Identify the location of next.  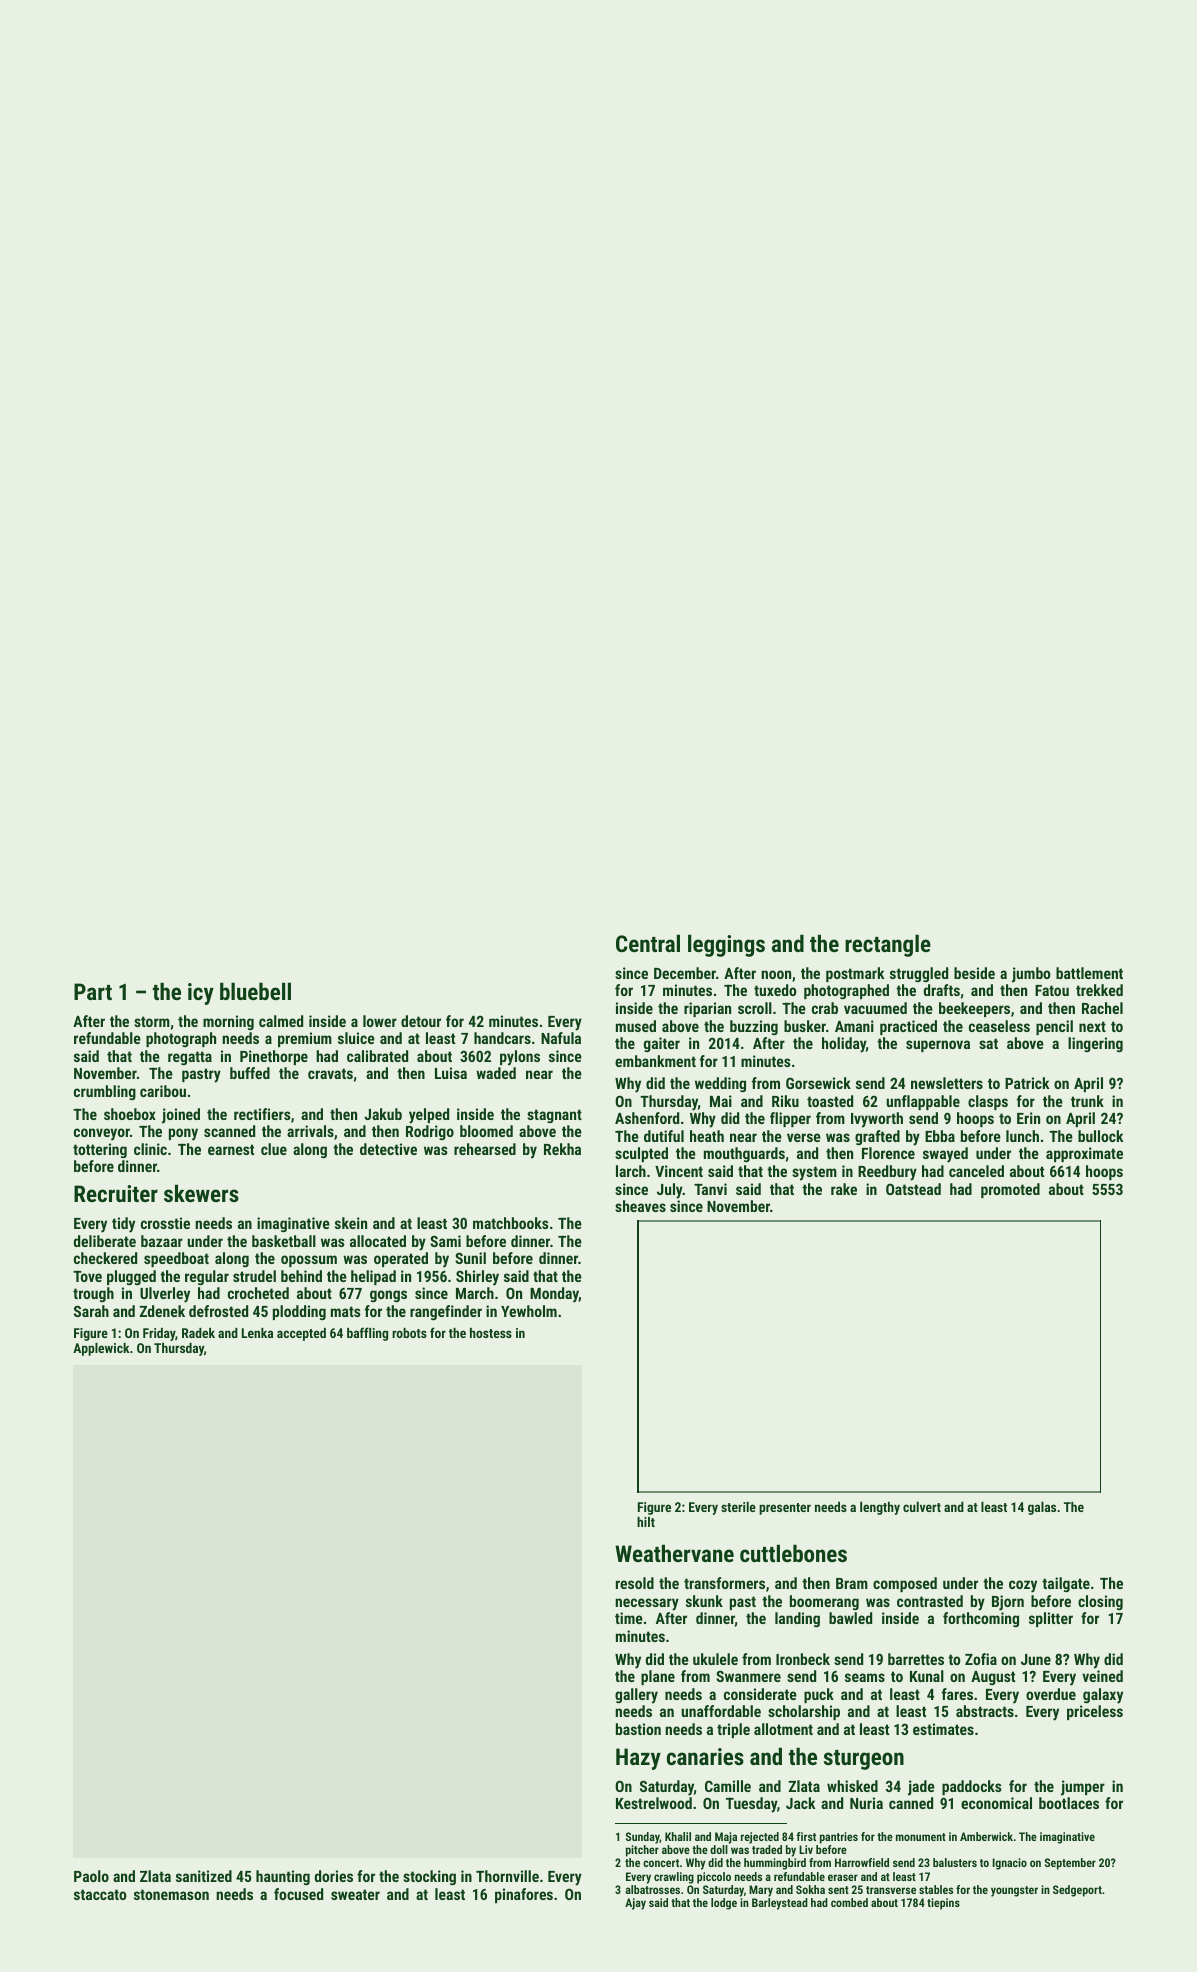
(1092, 1026).
